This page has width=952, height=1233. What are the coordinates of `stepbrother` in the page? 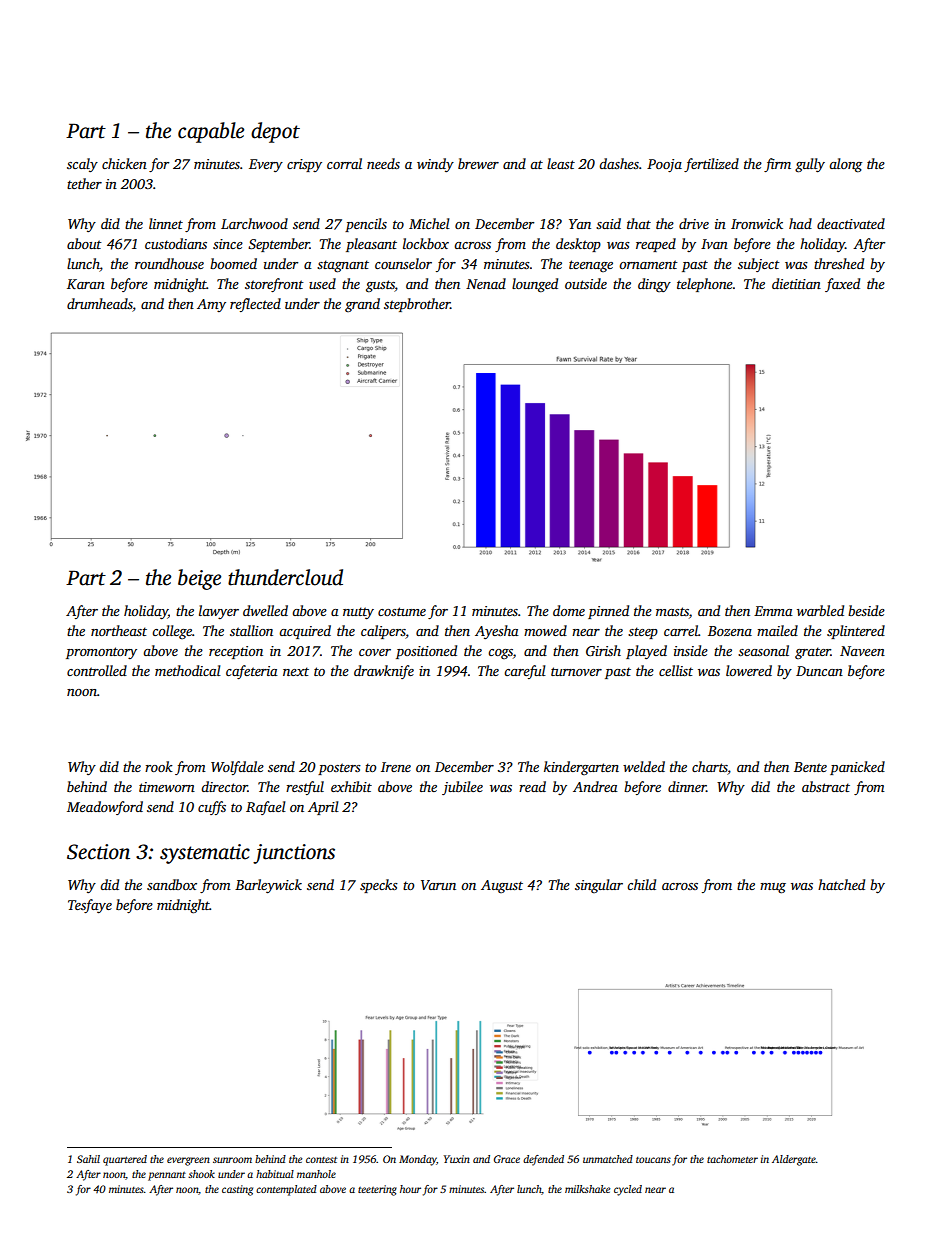 It's located at (417, 305).
